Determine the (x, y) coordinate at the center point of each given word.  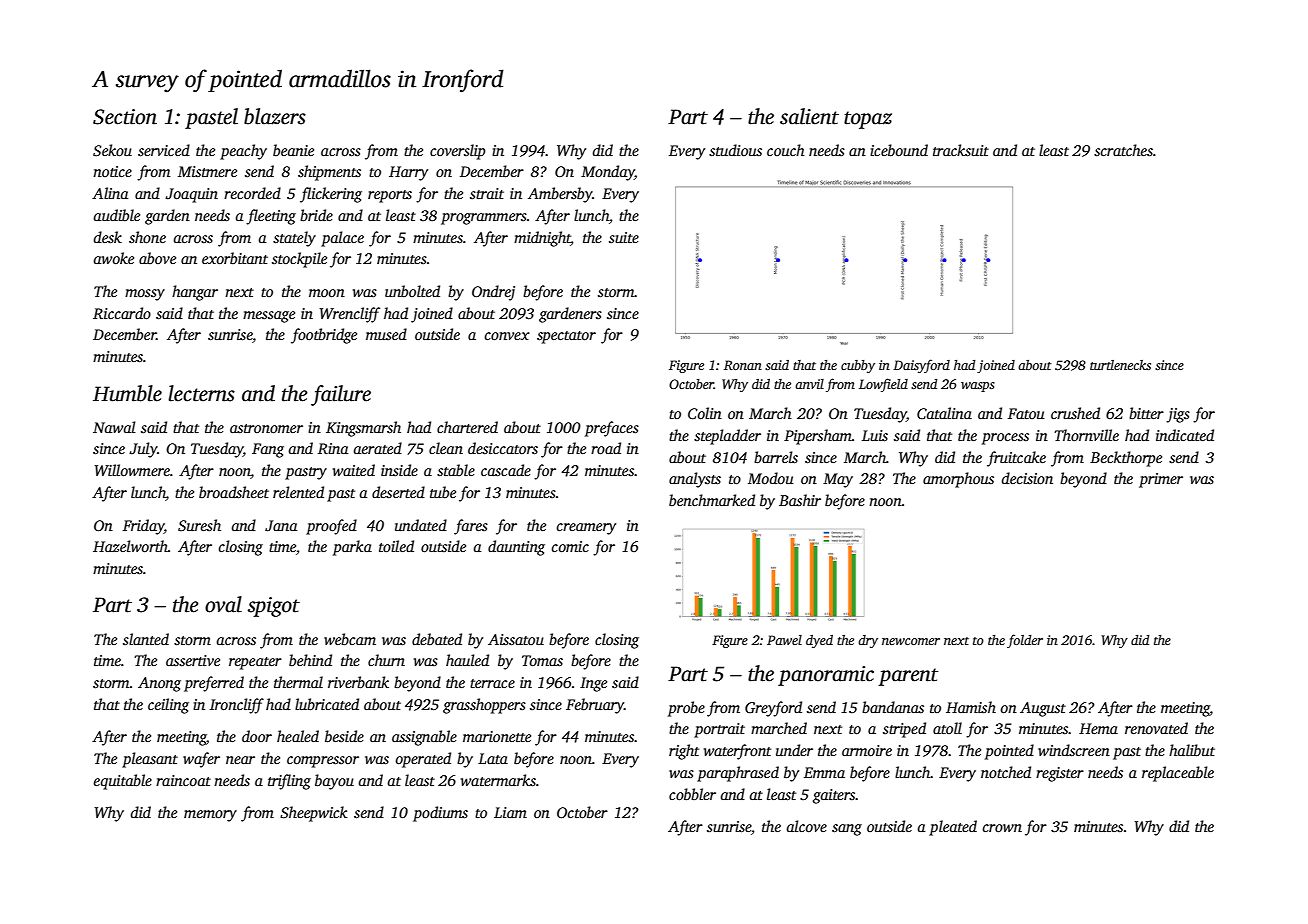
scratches (1123, 150)
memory (210, 816)
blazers (275, 116)
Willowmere (132, 470)
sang (847, 830)
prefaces (612, 429)
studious (735, 150)
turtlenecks (1120, 365)
